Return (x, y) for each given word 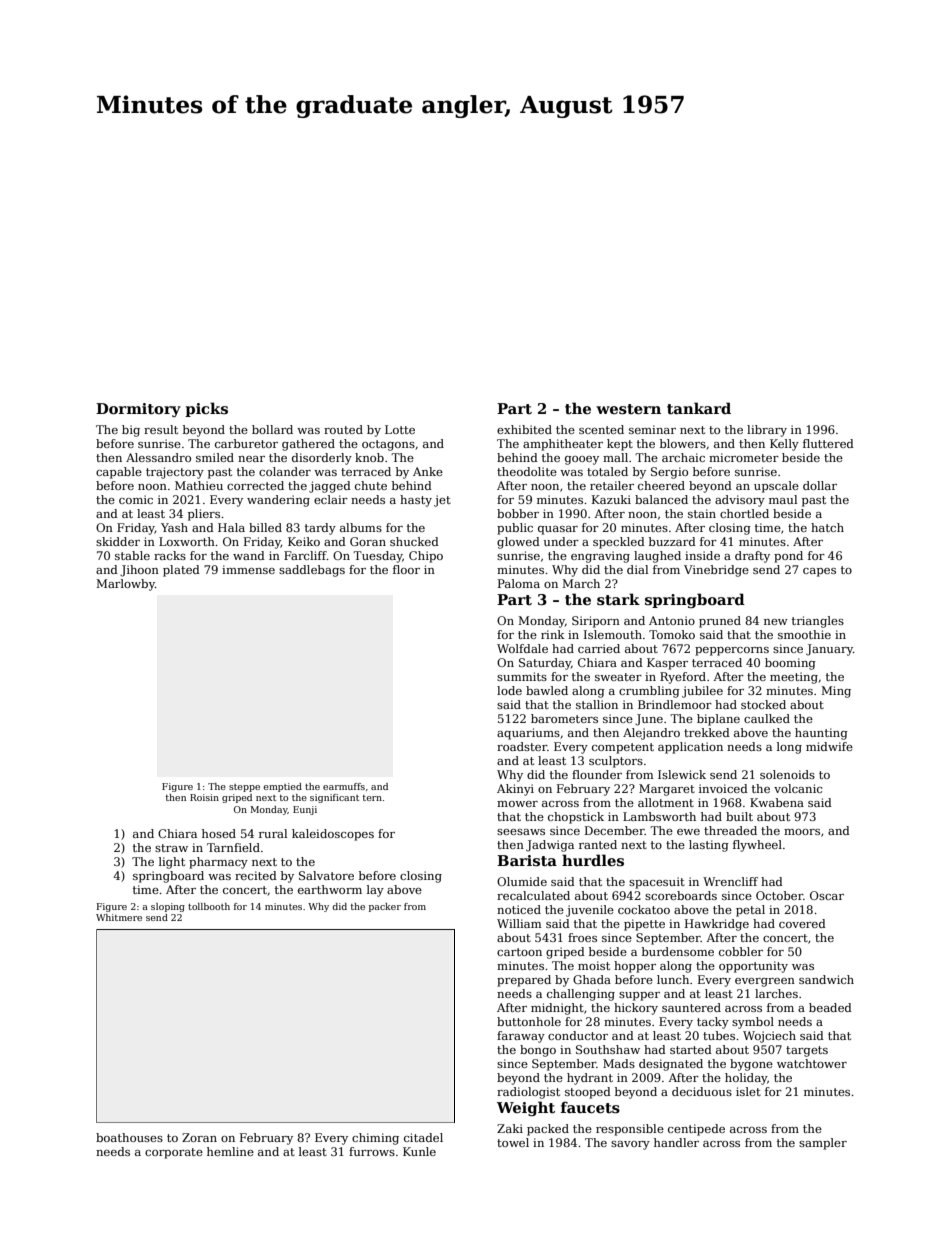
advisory (740, 501)
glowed (518, 543)
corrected (255, 485)
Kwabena (777, 802)
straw (171, 848)
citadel (423, 1137)
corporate (174, 1153)
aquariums (528, 734)
